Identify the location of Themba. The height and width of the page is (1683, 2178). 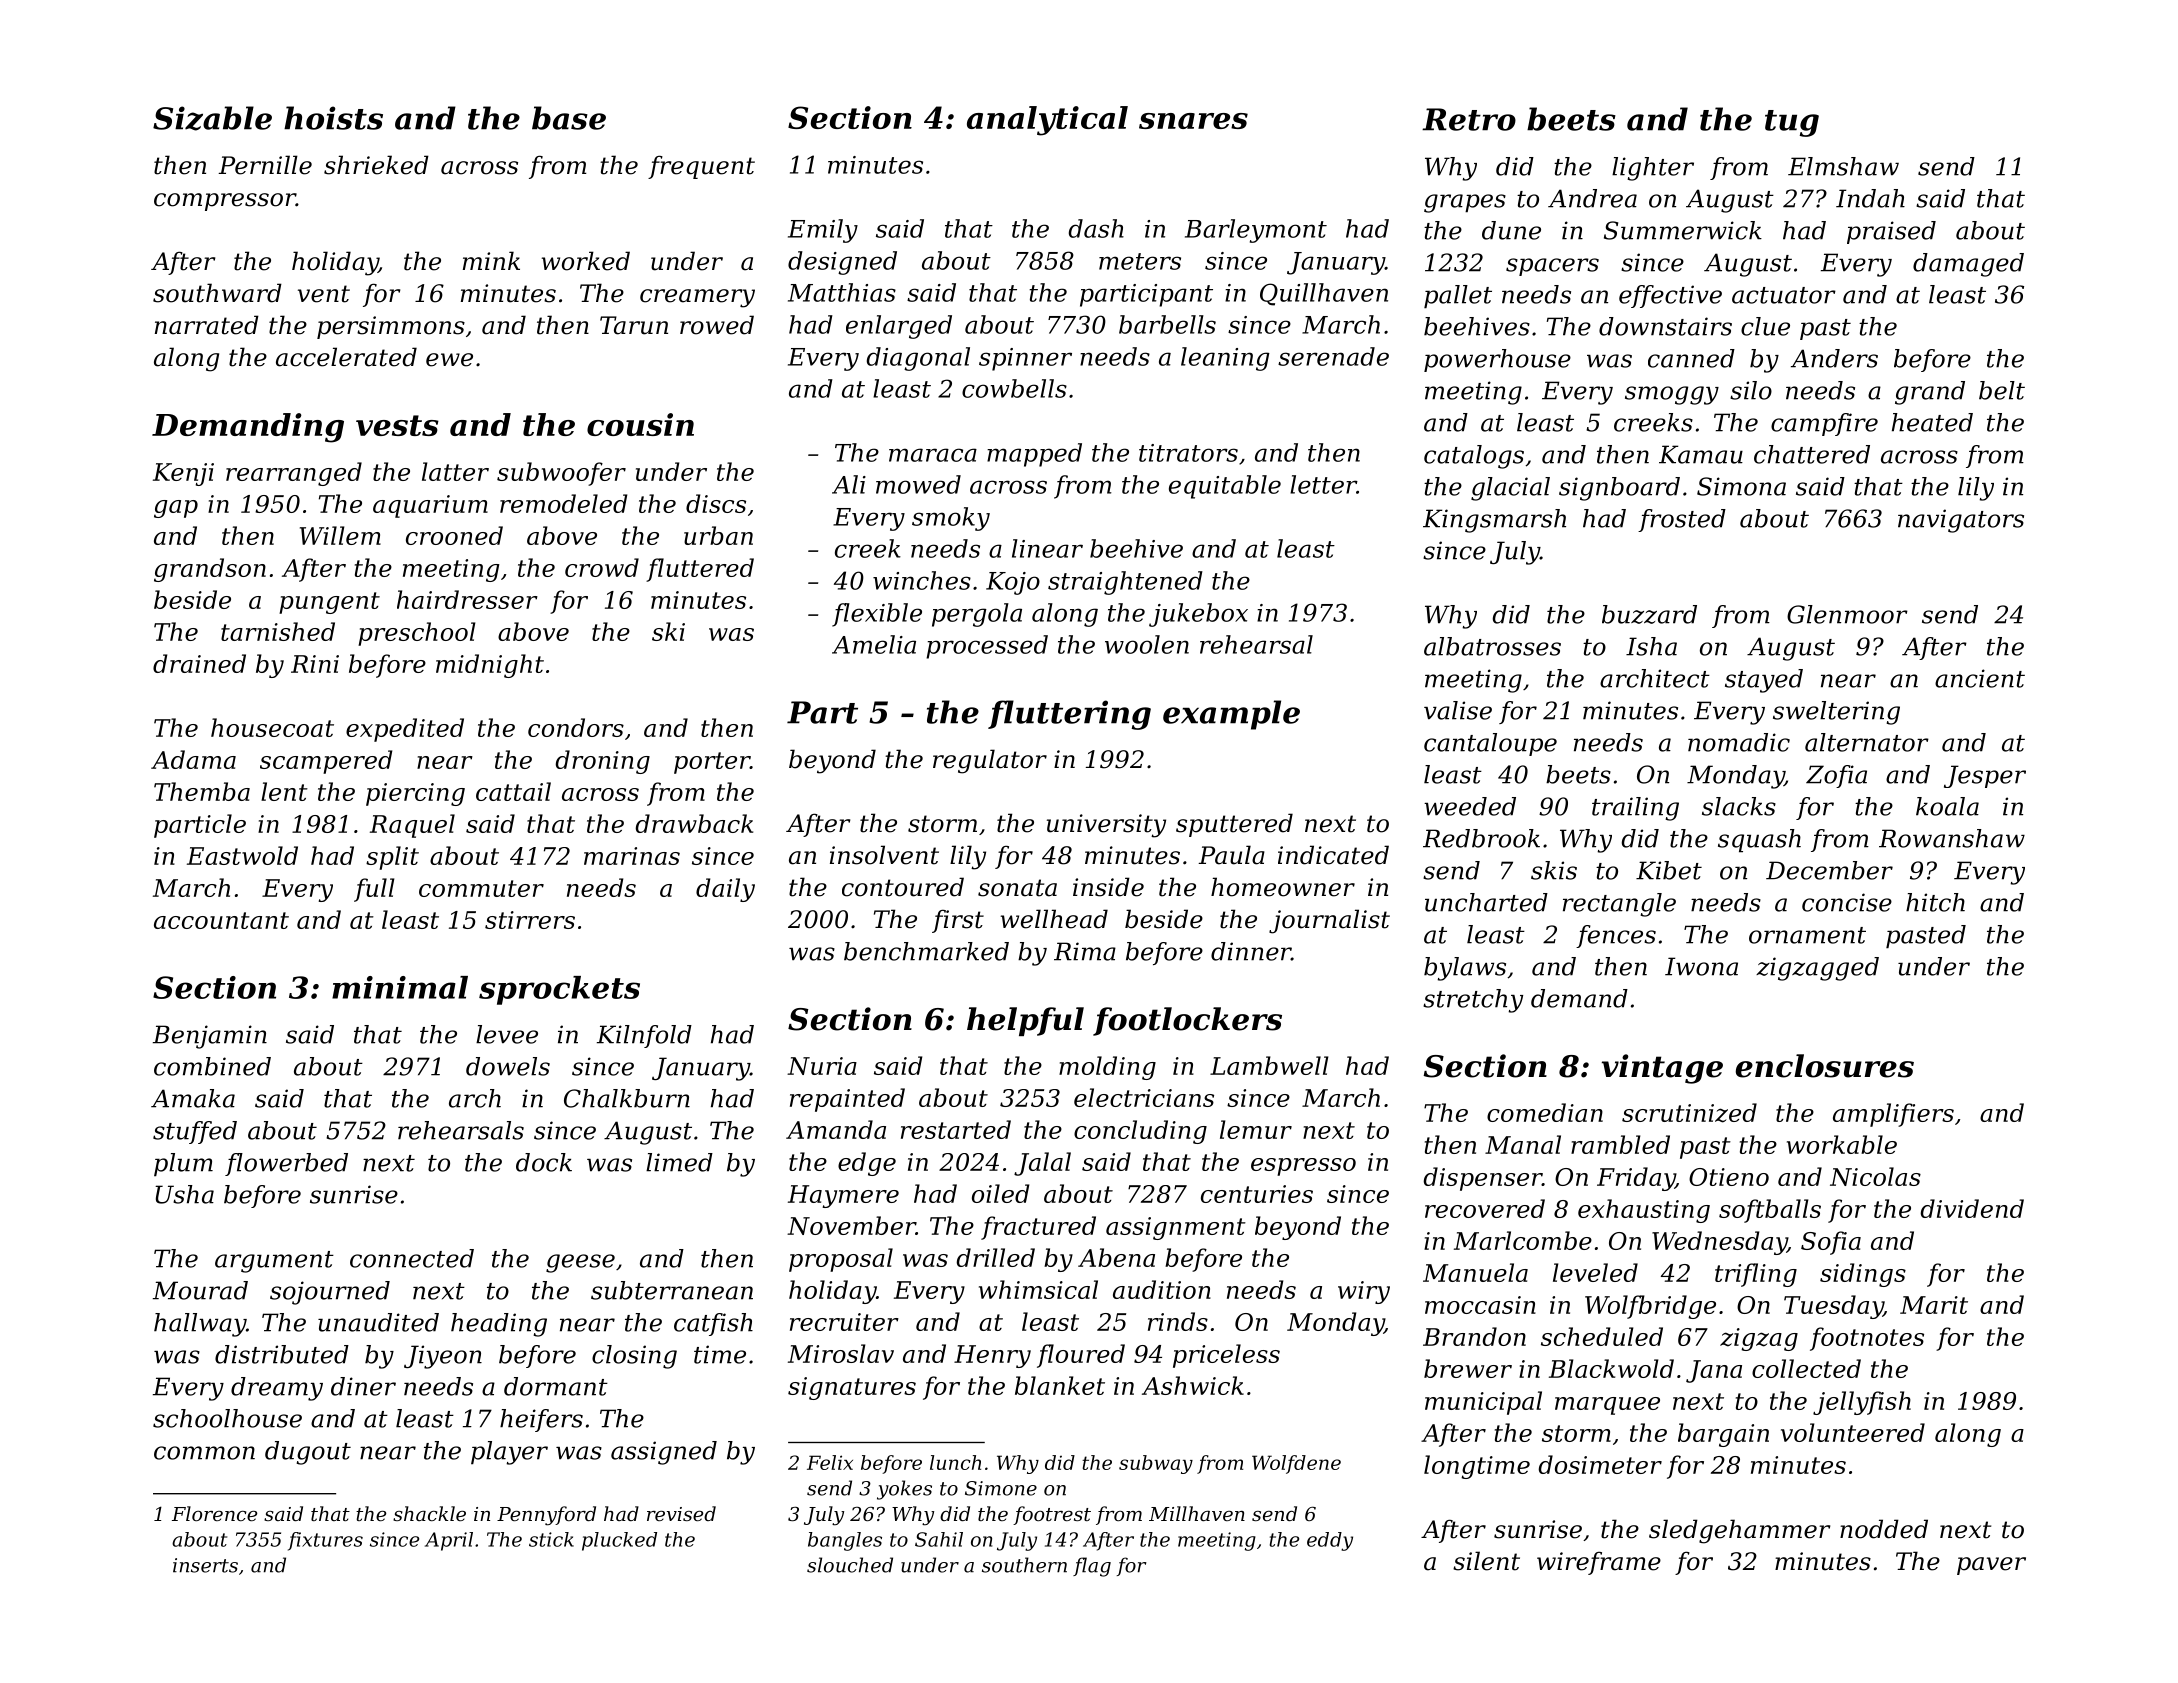
(202, 791).
